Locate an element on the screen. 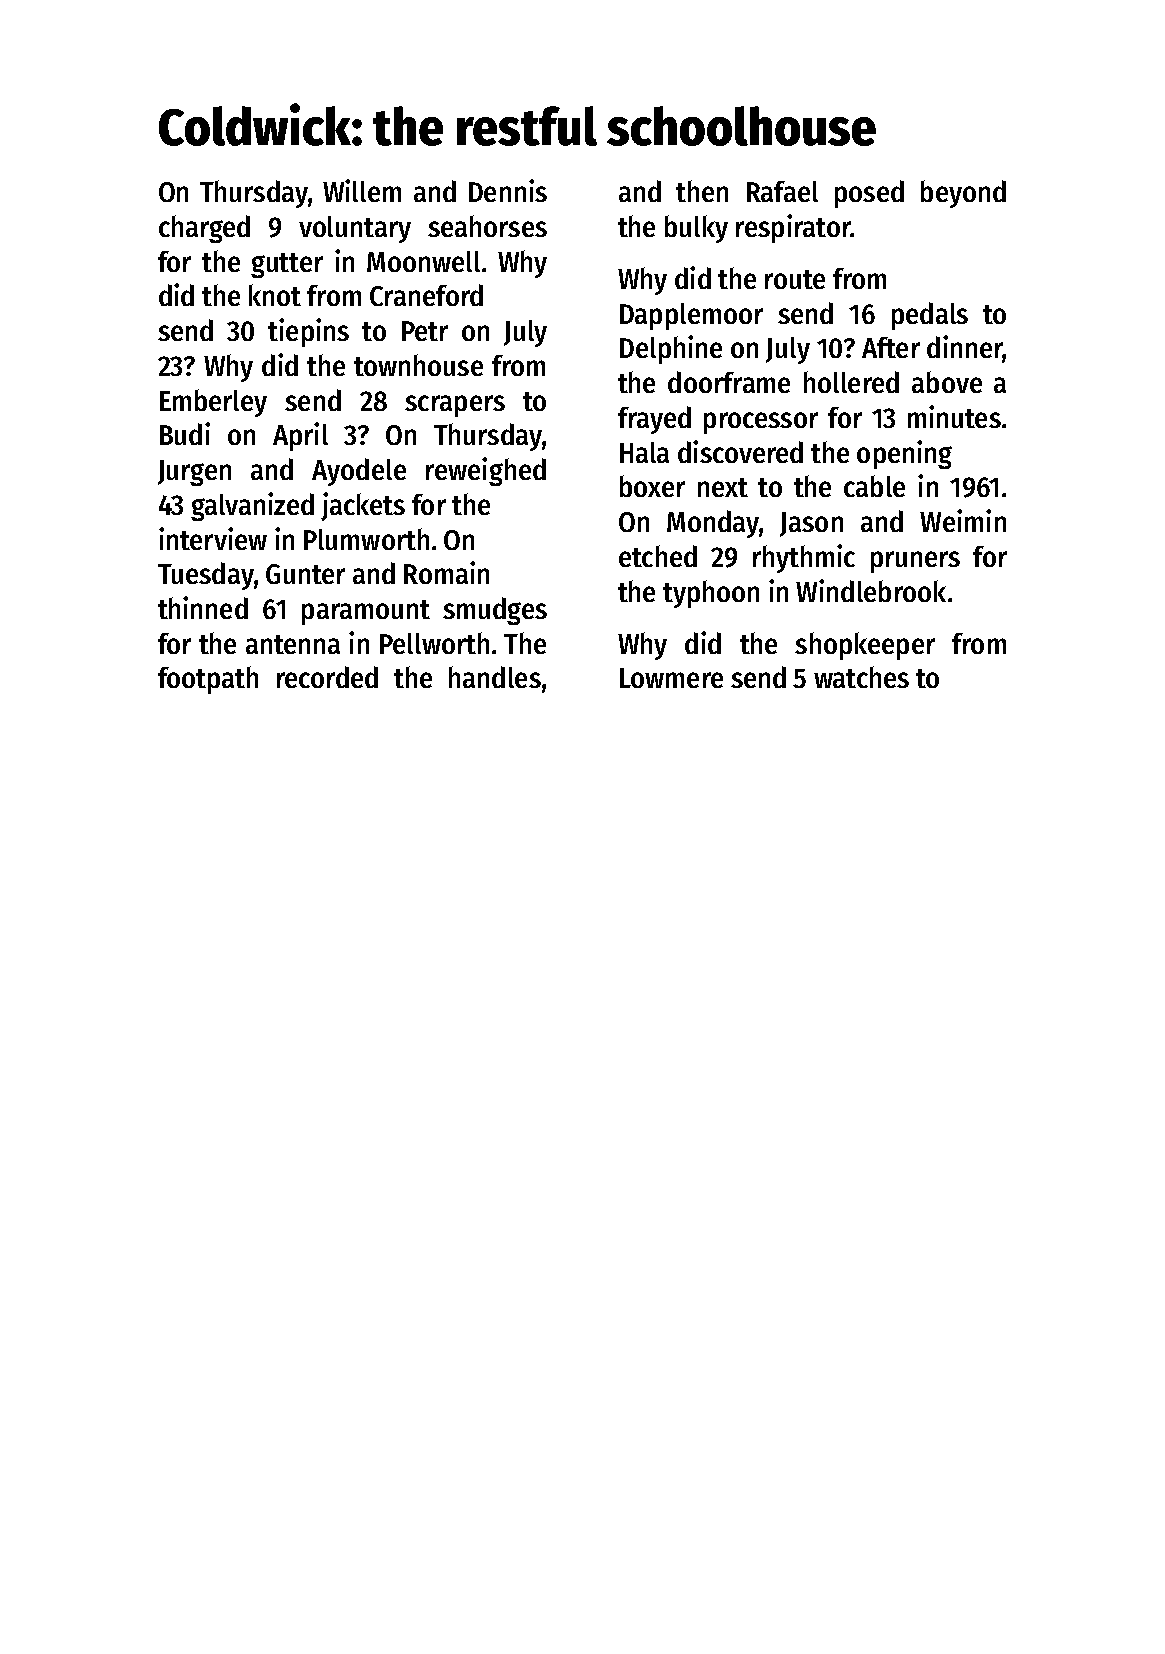  frayed is located at coordinates (654, 420).
